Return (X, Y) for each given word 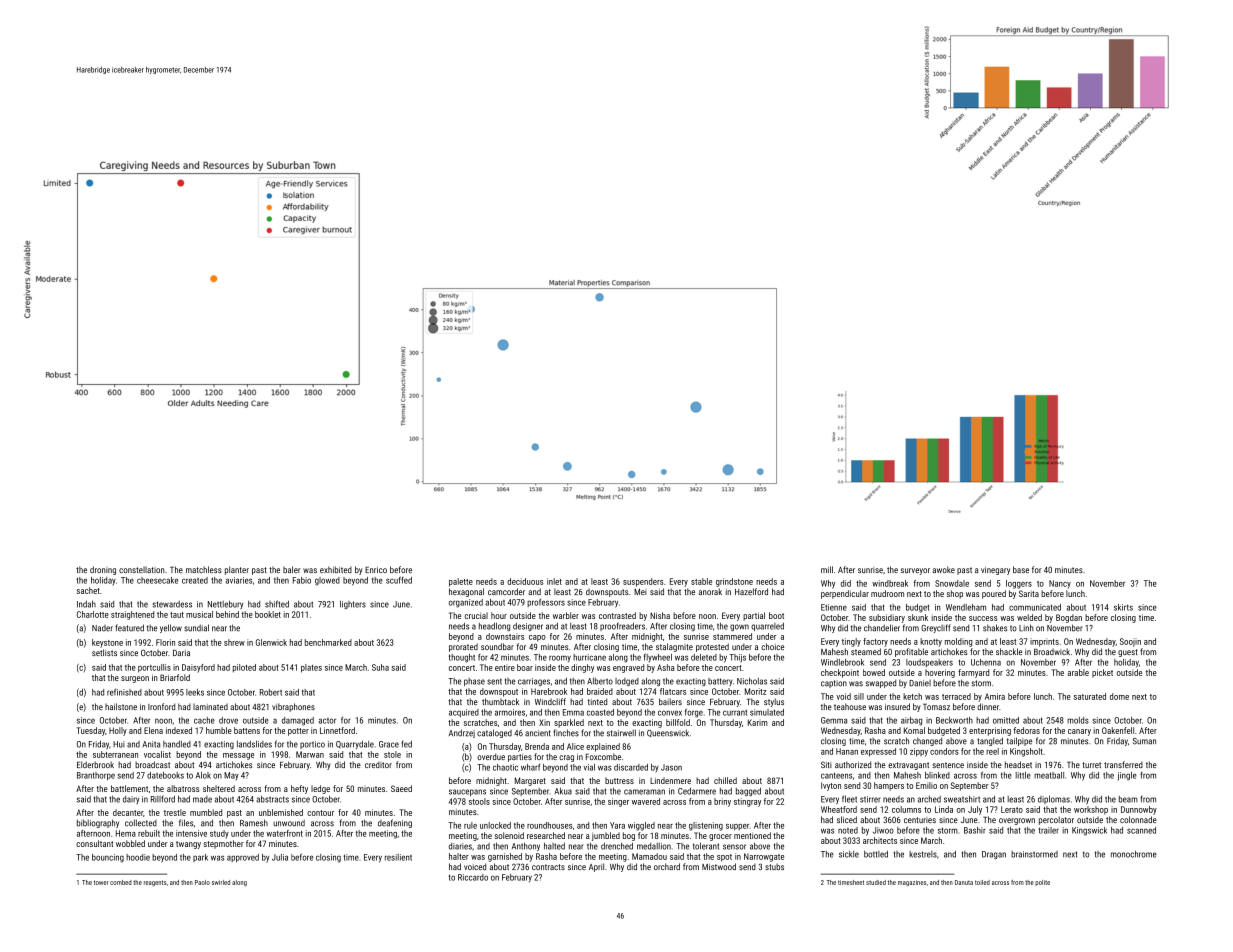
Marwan (310, 754)
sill (859, 696)
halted (554, 846)
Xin (544, 722)
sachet (88, 590)
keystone (107, 643)
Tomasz (936, 707)
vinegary (995, 571)
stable (701, 581)
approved (243, 858)
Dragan (994, 855)
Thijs (738, 658)
